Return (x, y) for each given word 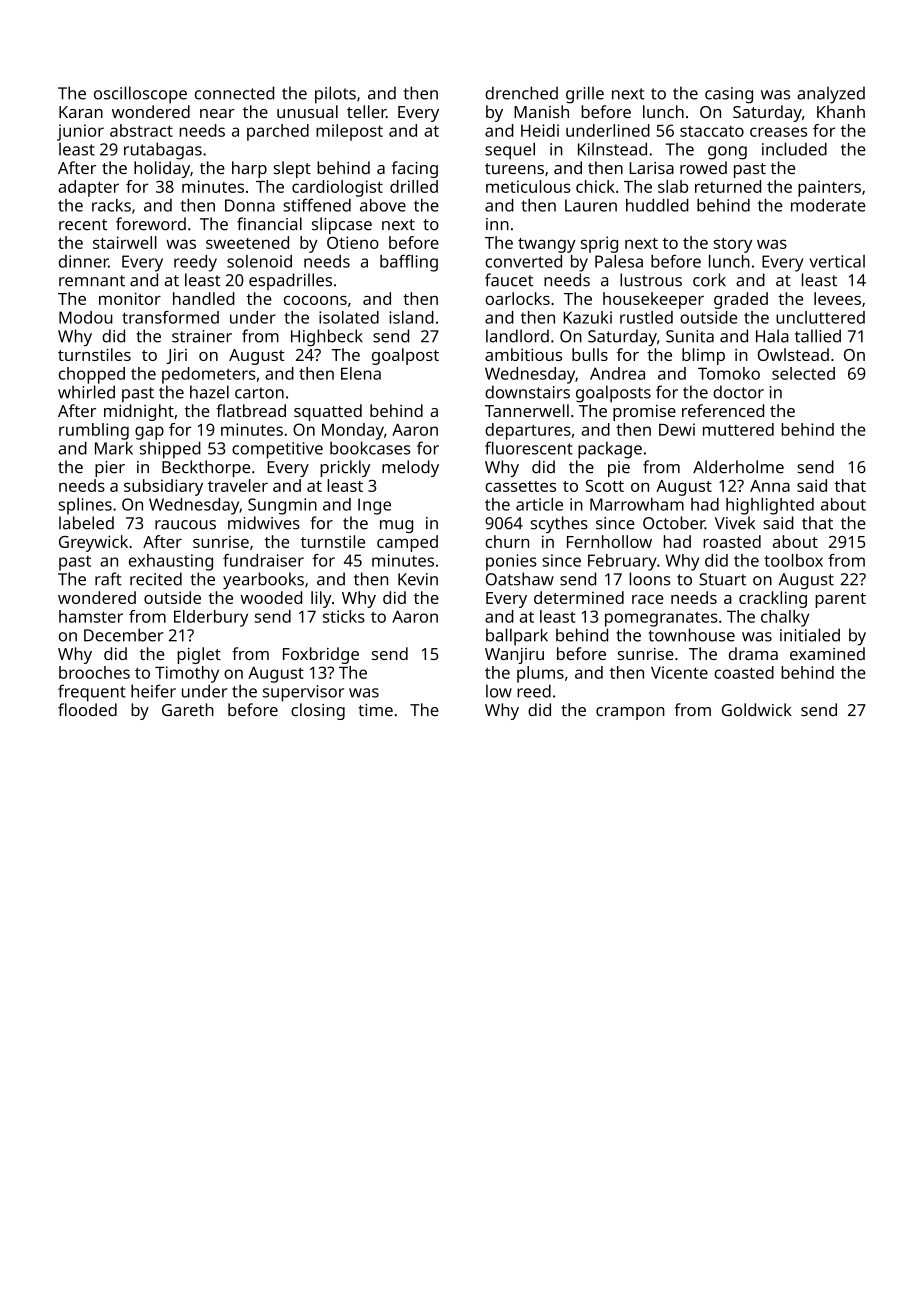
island (411, 317)
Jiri (177, 356)
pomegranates (661, 619)
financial (269, 224)
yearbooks (263, 580)
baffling (409, 263)
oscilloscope (140, 95)
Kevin (418, 579)
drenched (521, 93)
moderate (828, 205)
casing (729, 95)
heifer (153, 691)
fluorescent (529, 448)
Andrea (617, 373)
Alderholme (738, 467)
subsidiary (163, 487)
